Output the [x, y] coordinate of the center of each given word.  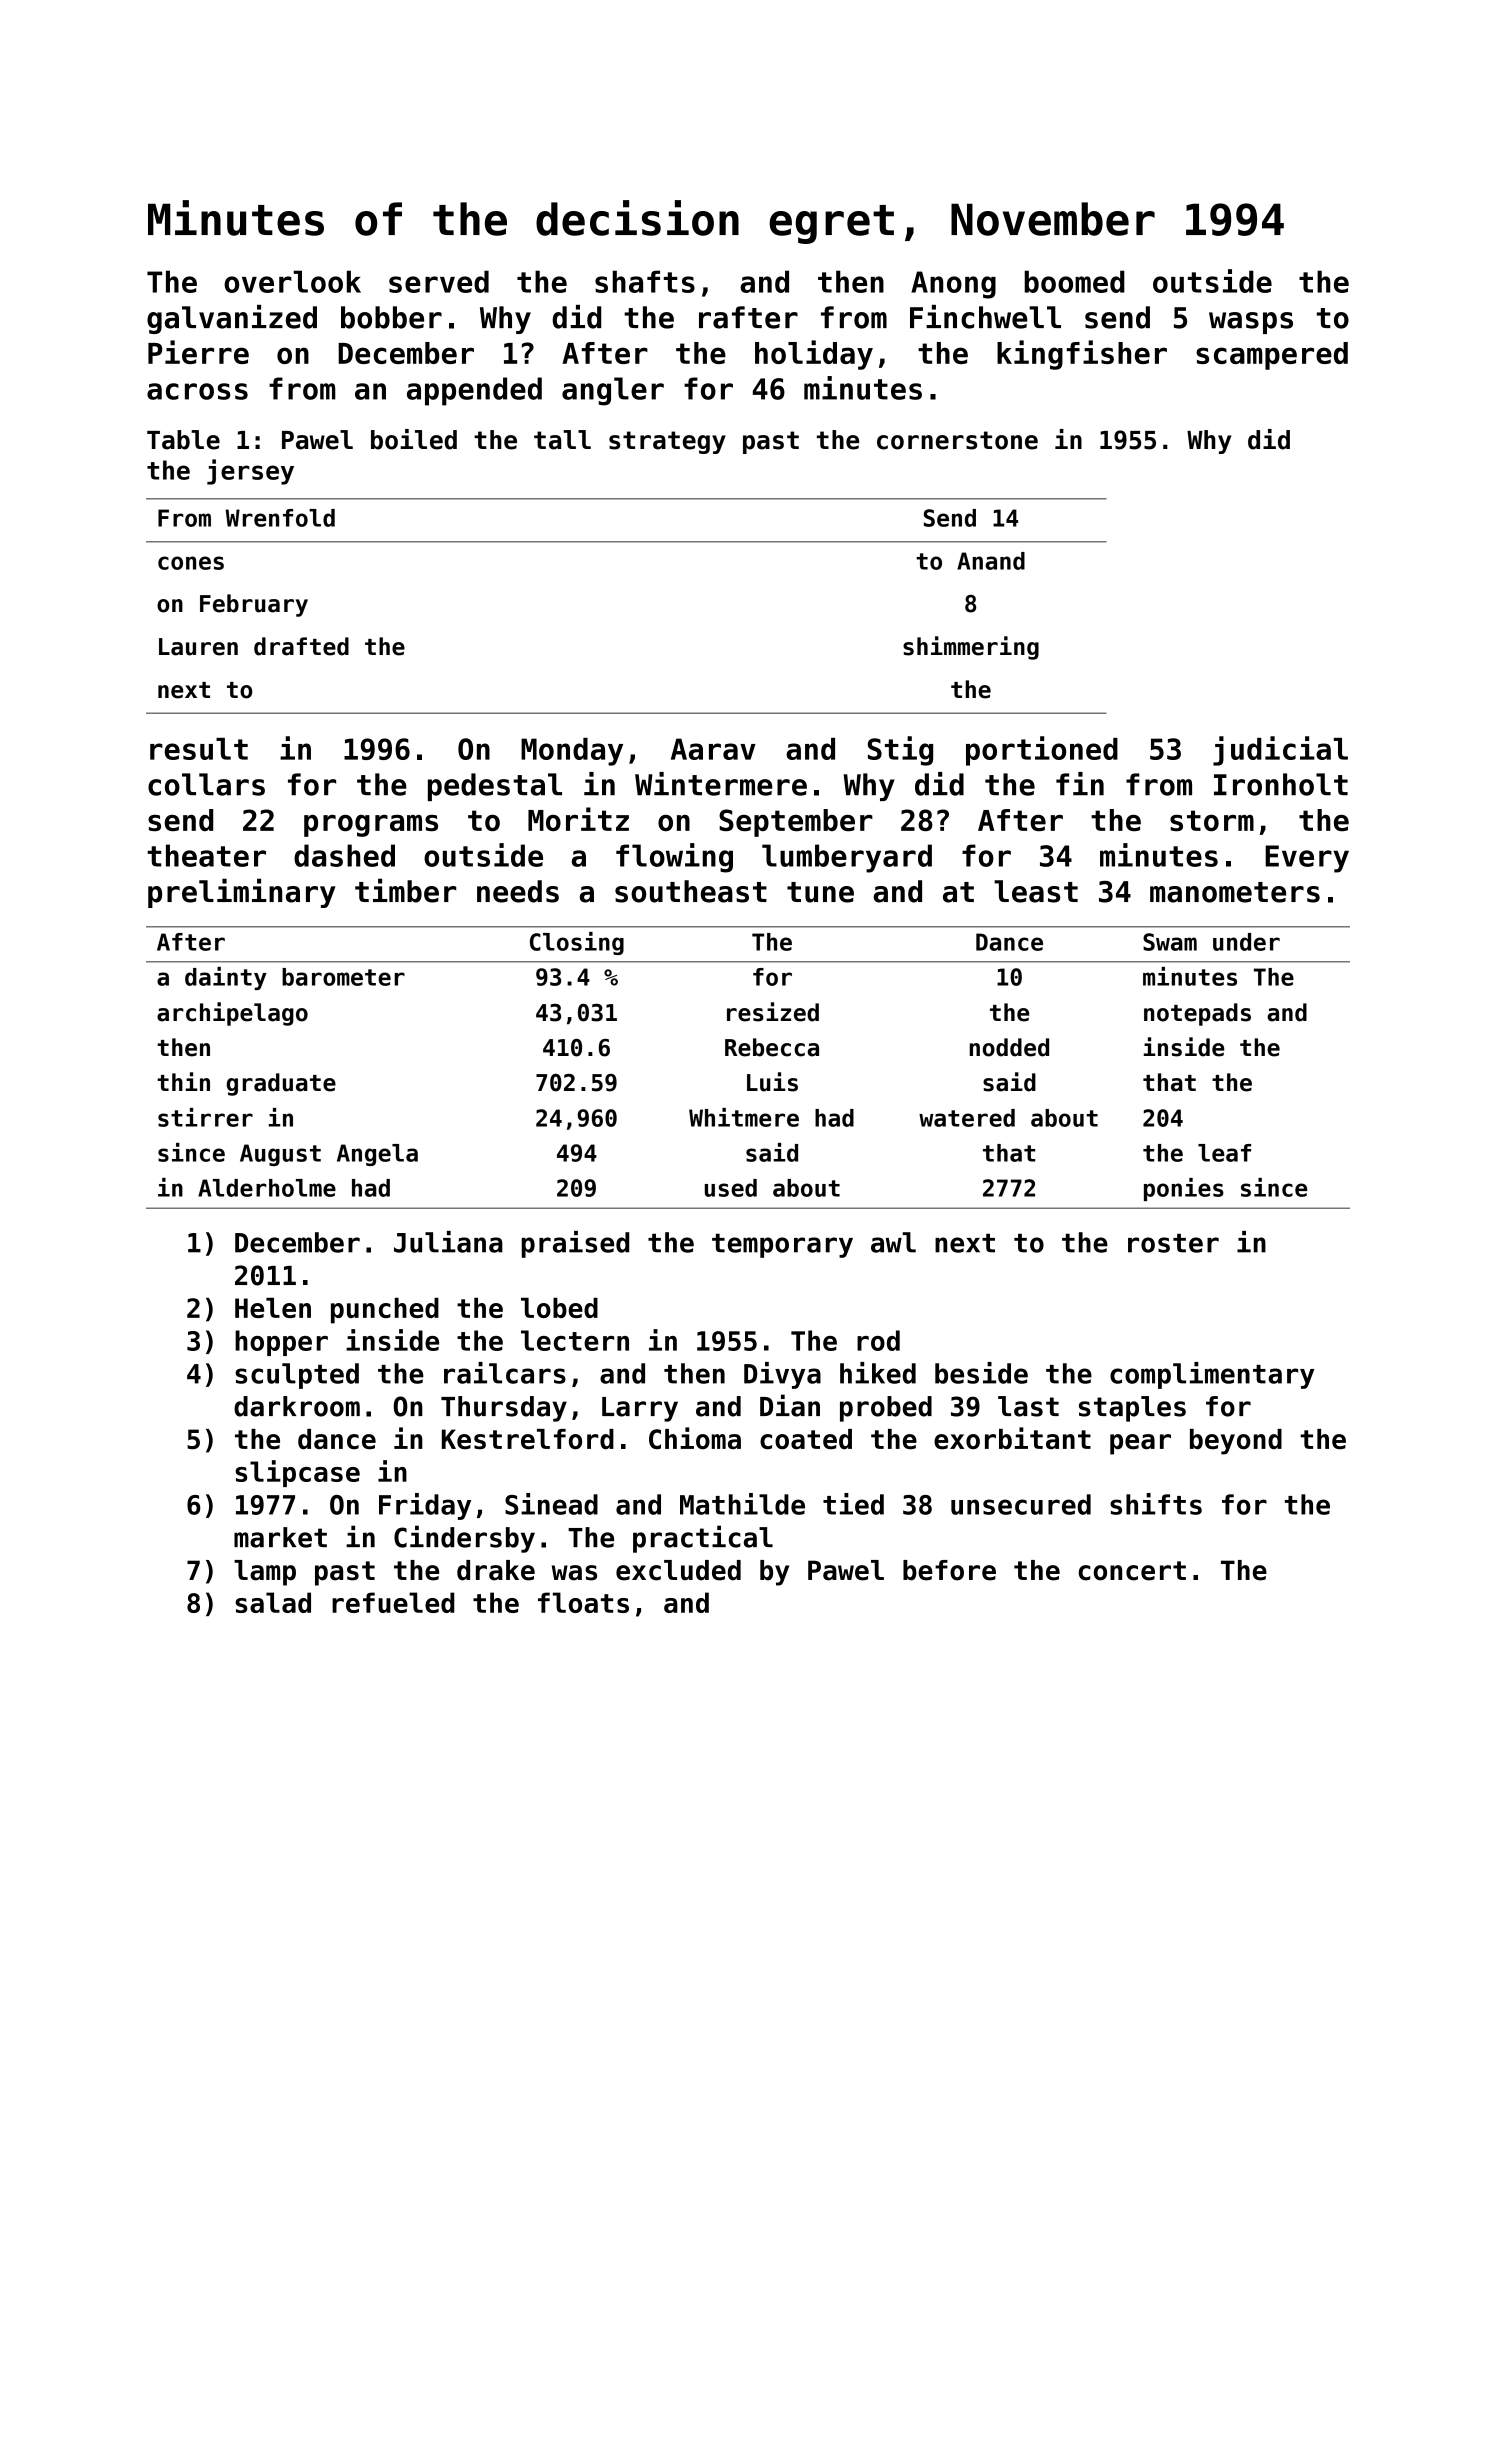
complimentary [1212, 1375]
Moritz [578, 819]
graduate [281, 1084]
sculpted [297, 1376]
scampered [1272, 356]
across [197, 391]
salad [273, 1602]
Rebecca [772, 1047]
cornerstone [957, 440]
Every [1307, 859]
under [1246, 942]
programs [371, 825]
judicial [1280, 751]
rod [878, 1340]
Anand [991, 561]
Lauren [198, 647]
